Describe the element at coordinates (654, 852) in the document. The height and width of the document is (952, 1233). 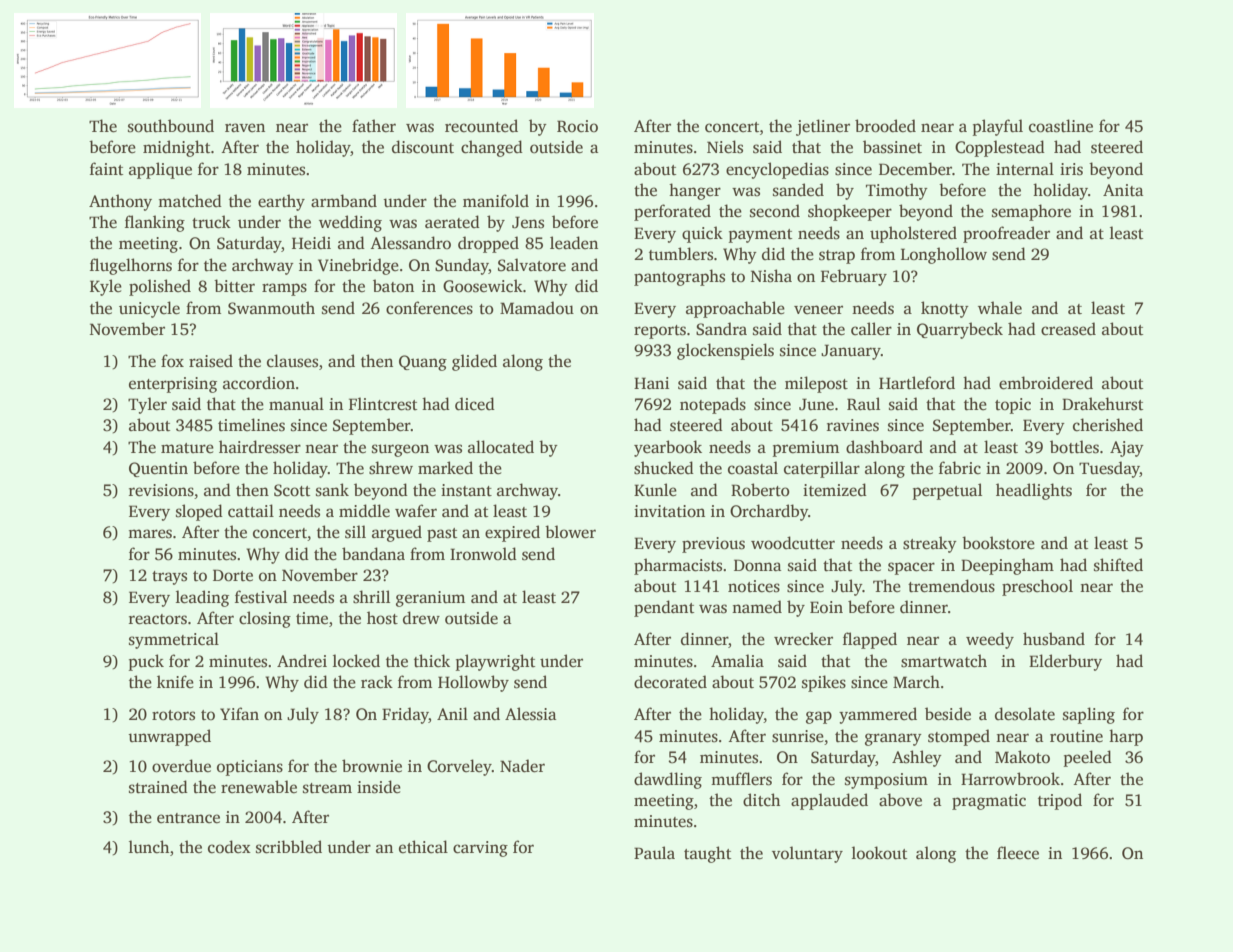
I see `Paula` at that location.
